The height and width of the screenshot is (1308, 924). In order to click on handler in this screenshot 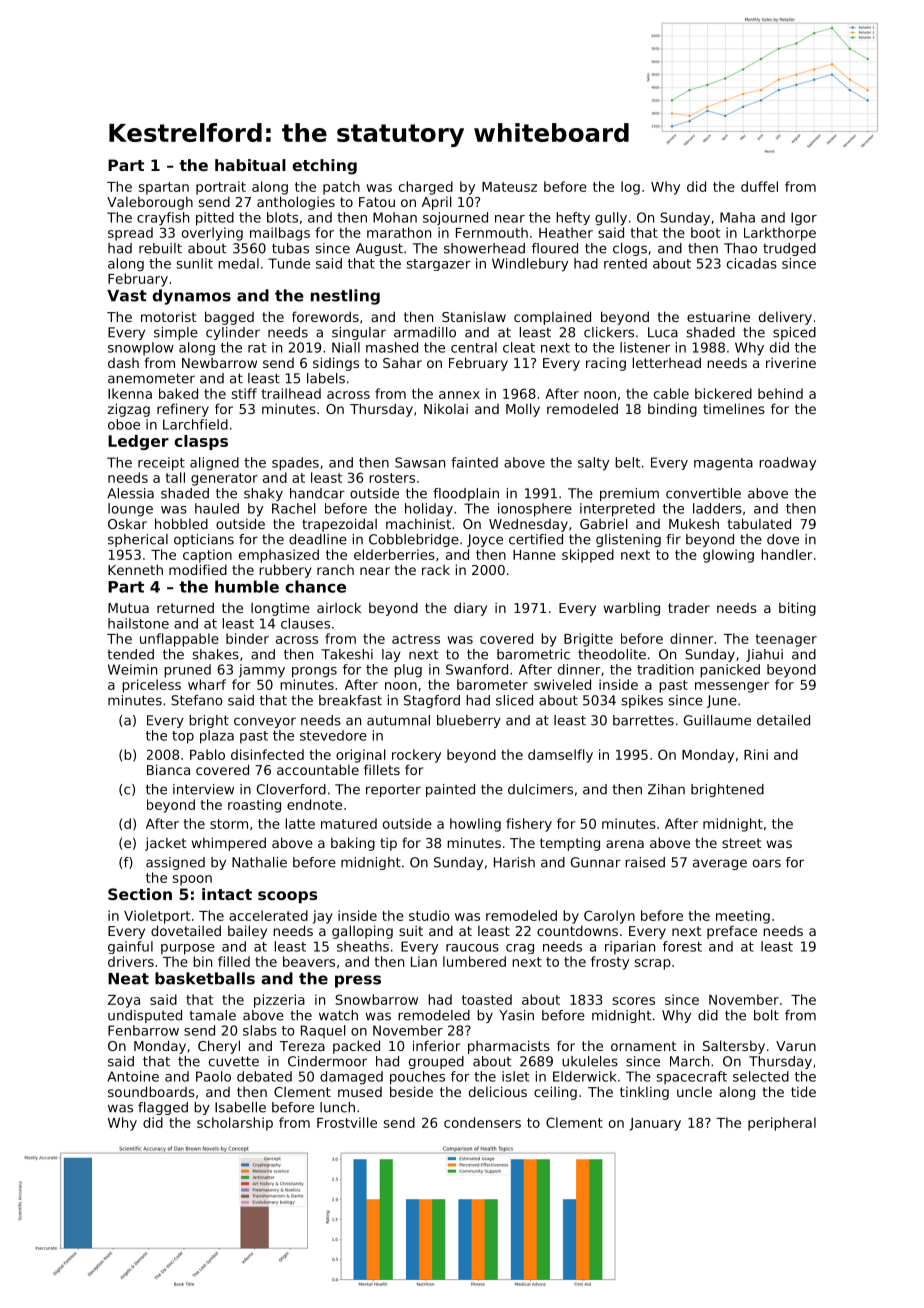, I will do `click(787, 554)`.
